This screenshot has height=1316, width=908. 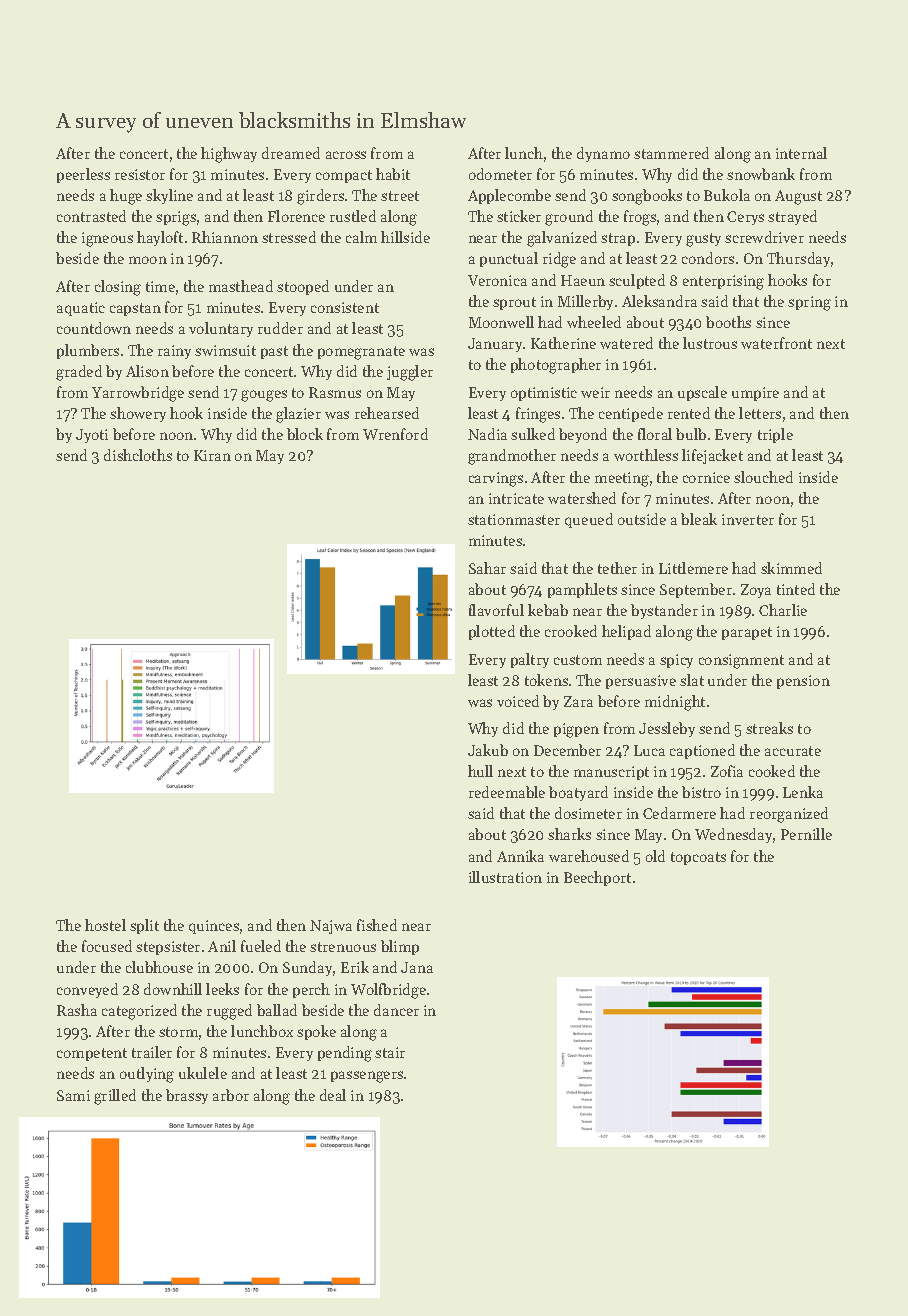 I want to click on habit, so click(x=393, y=174).
